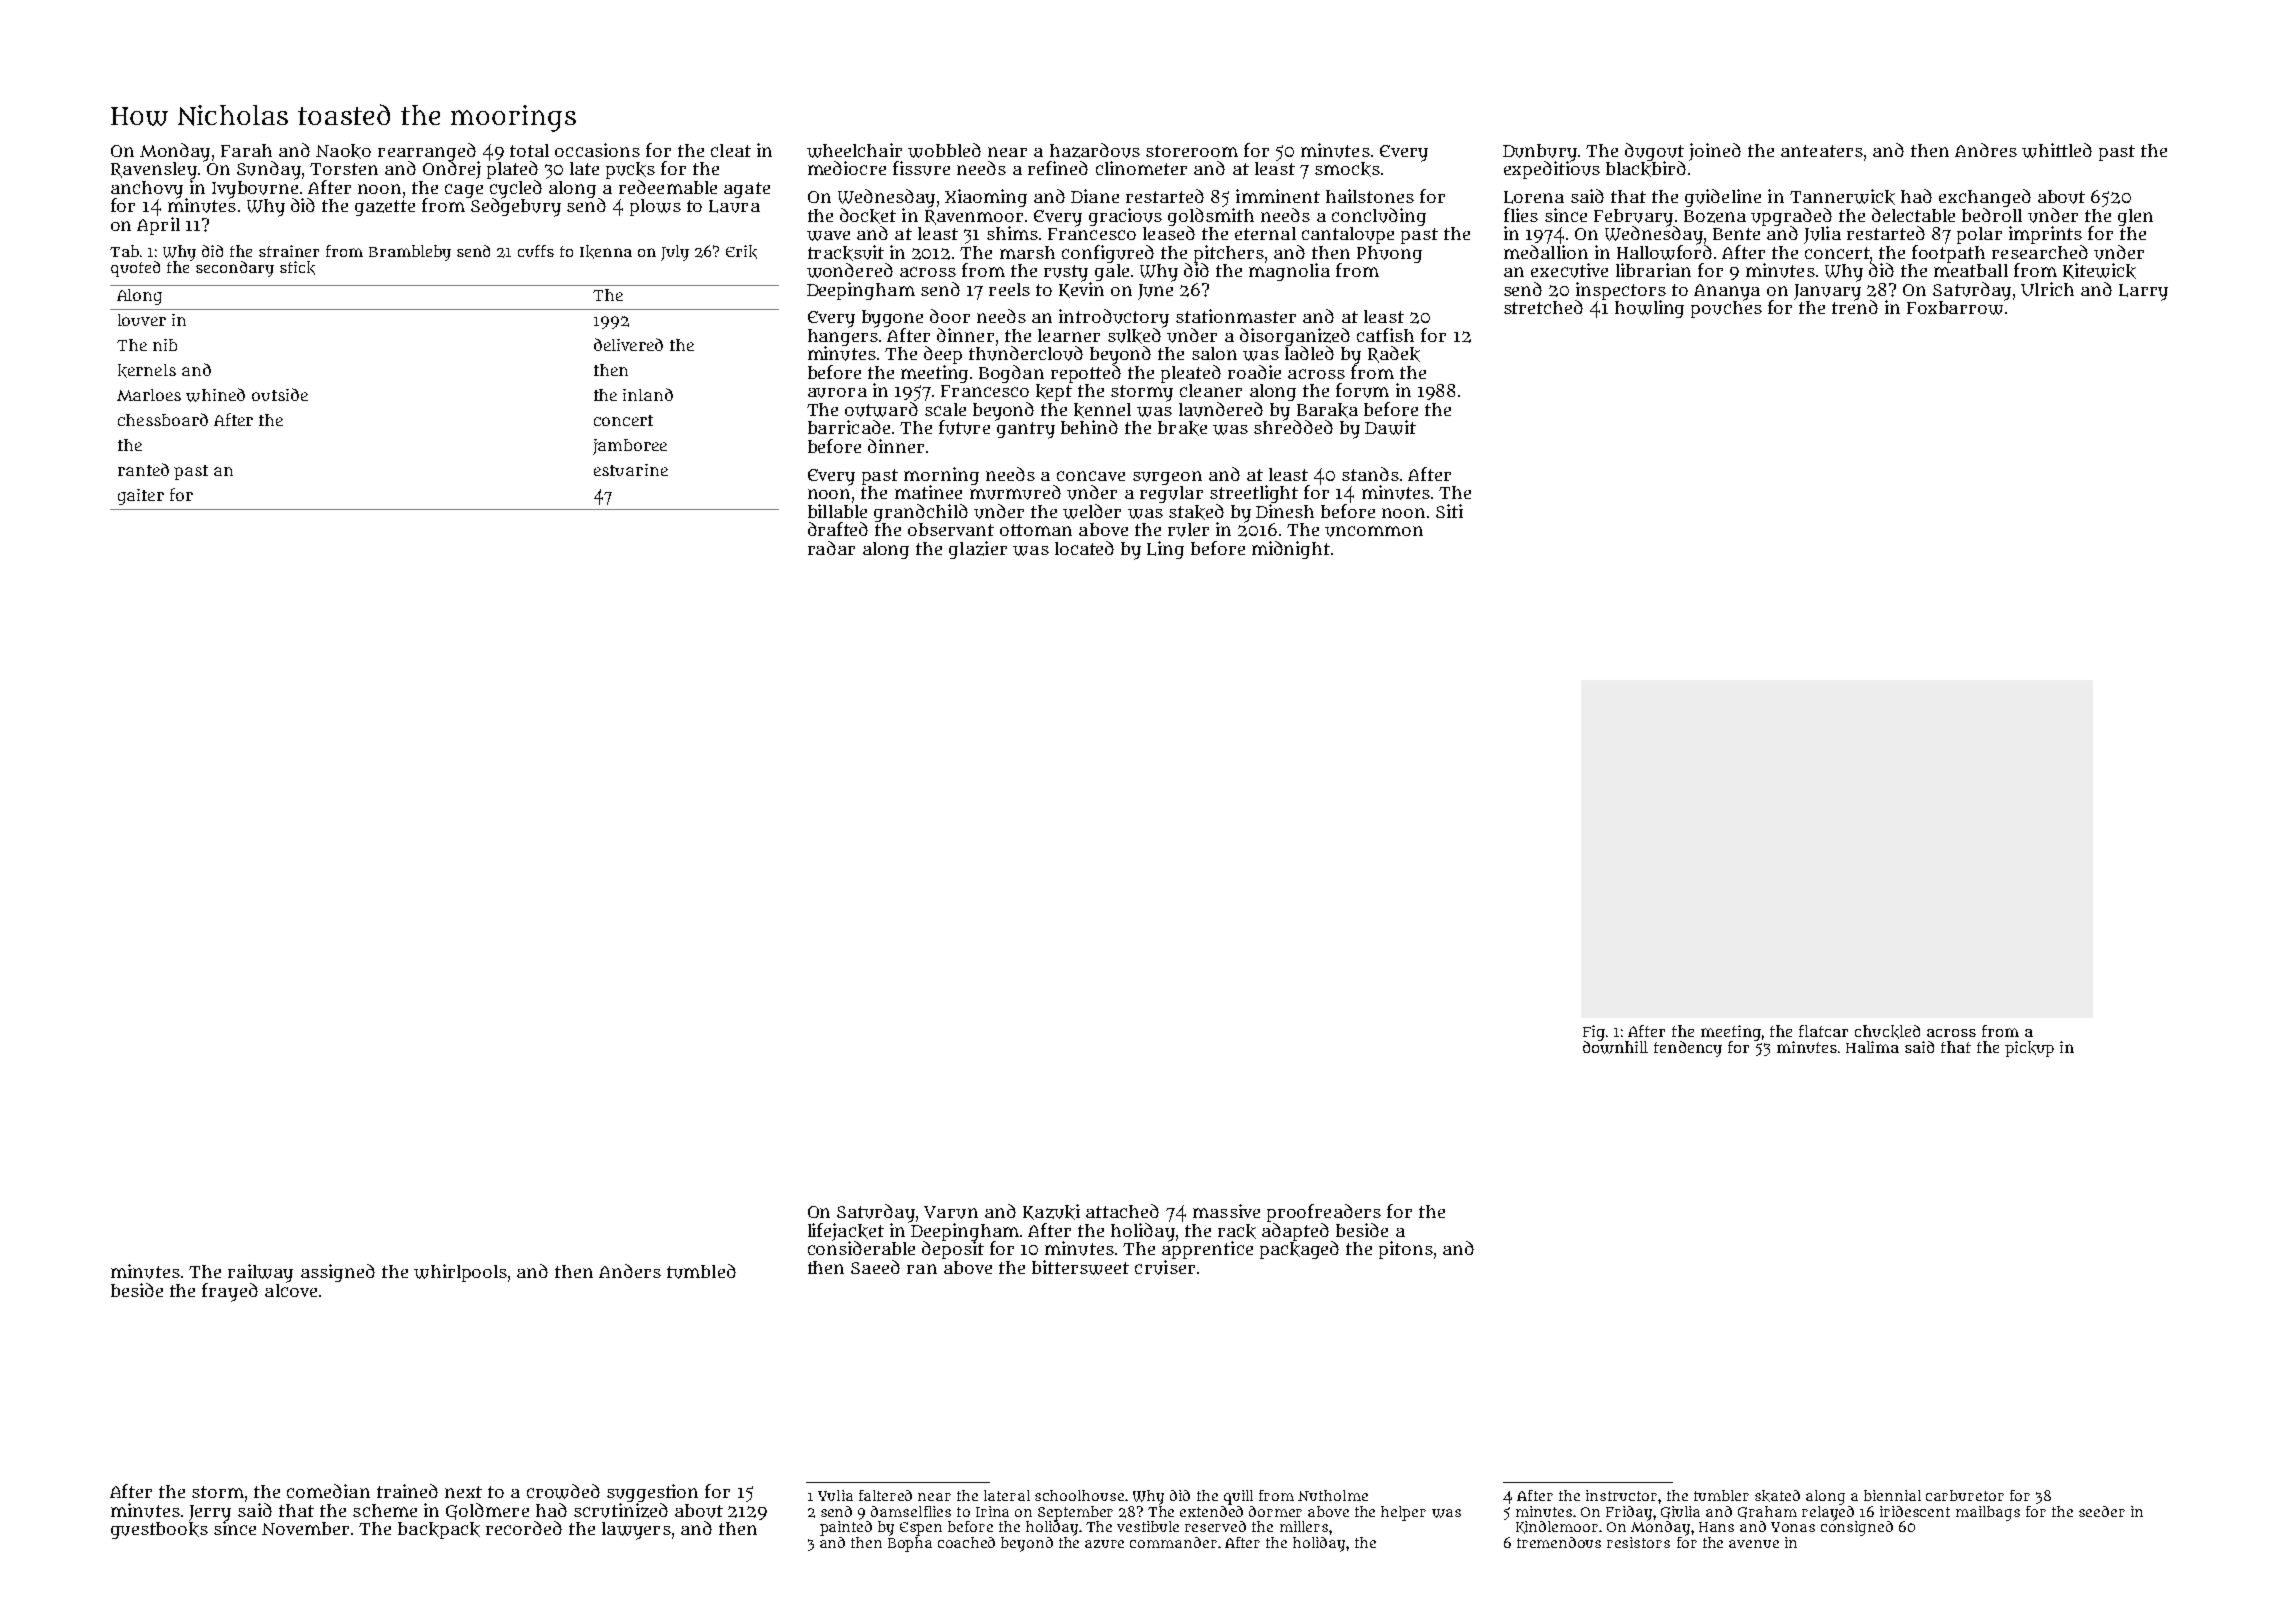  I want to click on midnight, so click(1291, 550).
